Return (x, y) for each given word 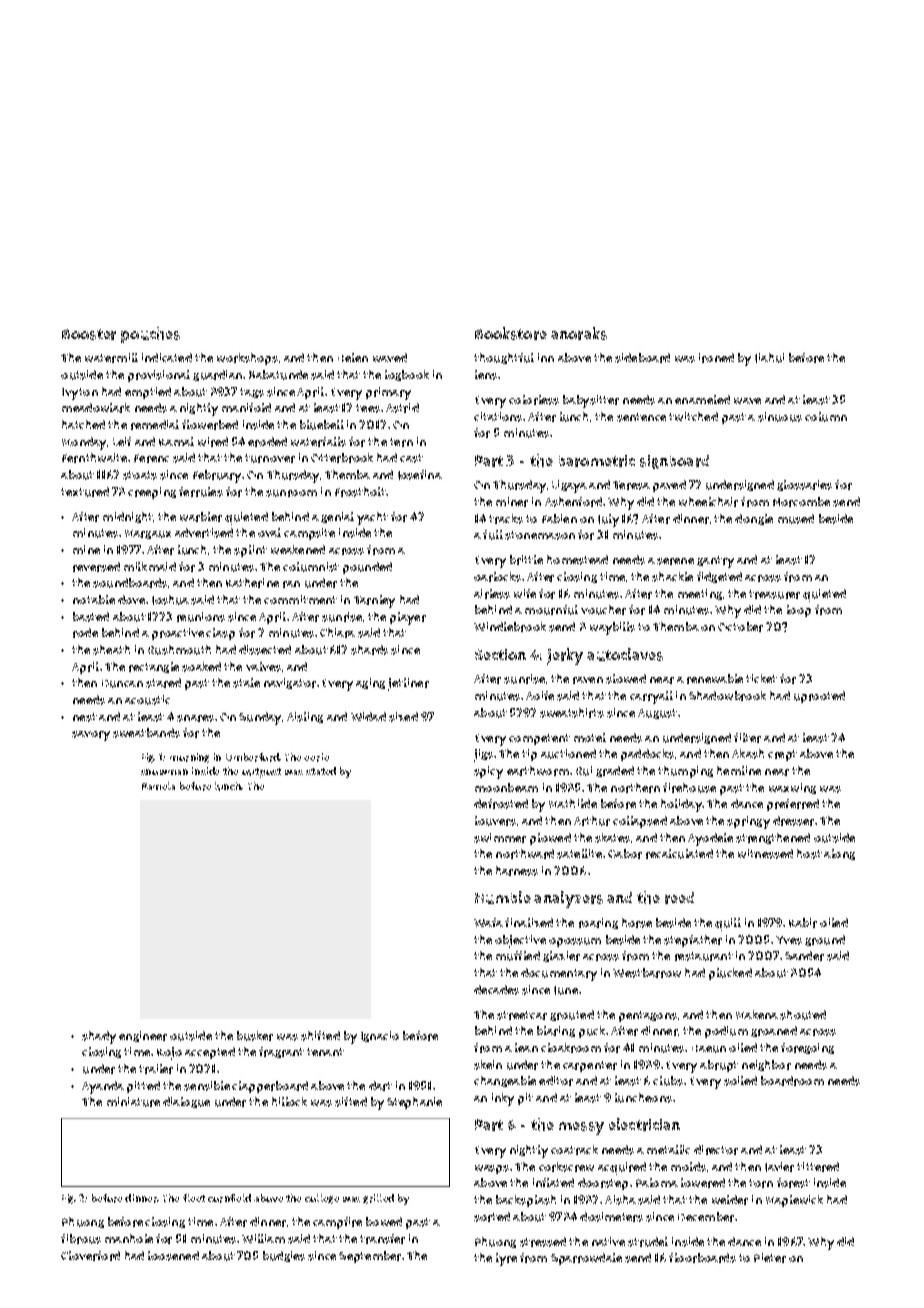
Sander (804, 956)
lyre (506, 1259)
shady (99, 1037)
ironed (716, 358)
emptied (148, 393)
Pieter (770, 1258)
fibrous (81, 1239)
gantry (715, 562)
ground (825, 940)
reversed (96, 567)
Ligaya (569, 486)
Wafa (488, 922)
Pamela (158, 786)
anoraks (579, 333)
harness (517, 871)
